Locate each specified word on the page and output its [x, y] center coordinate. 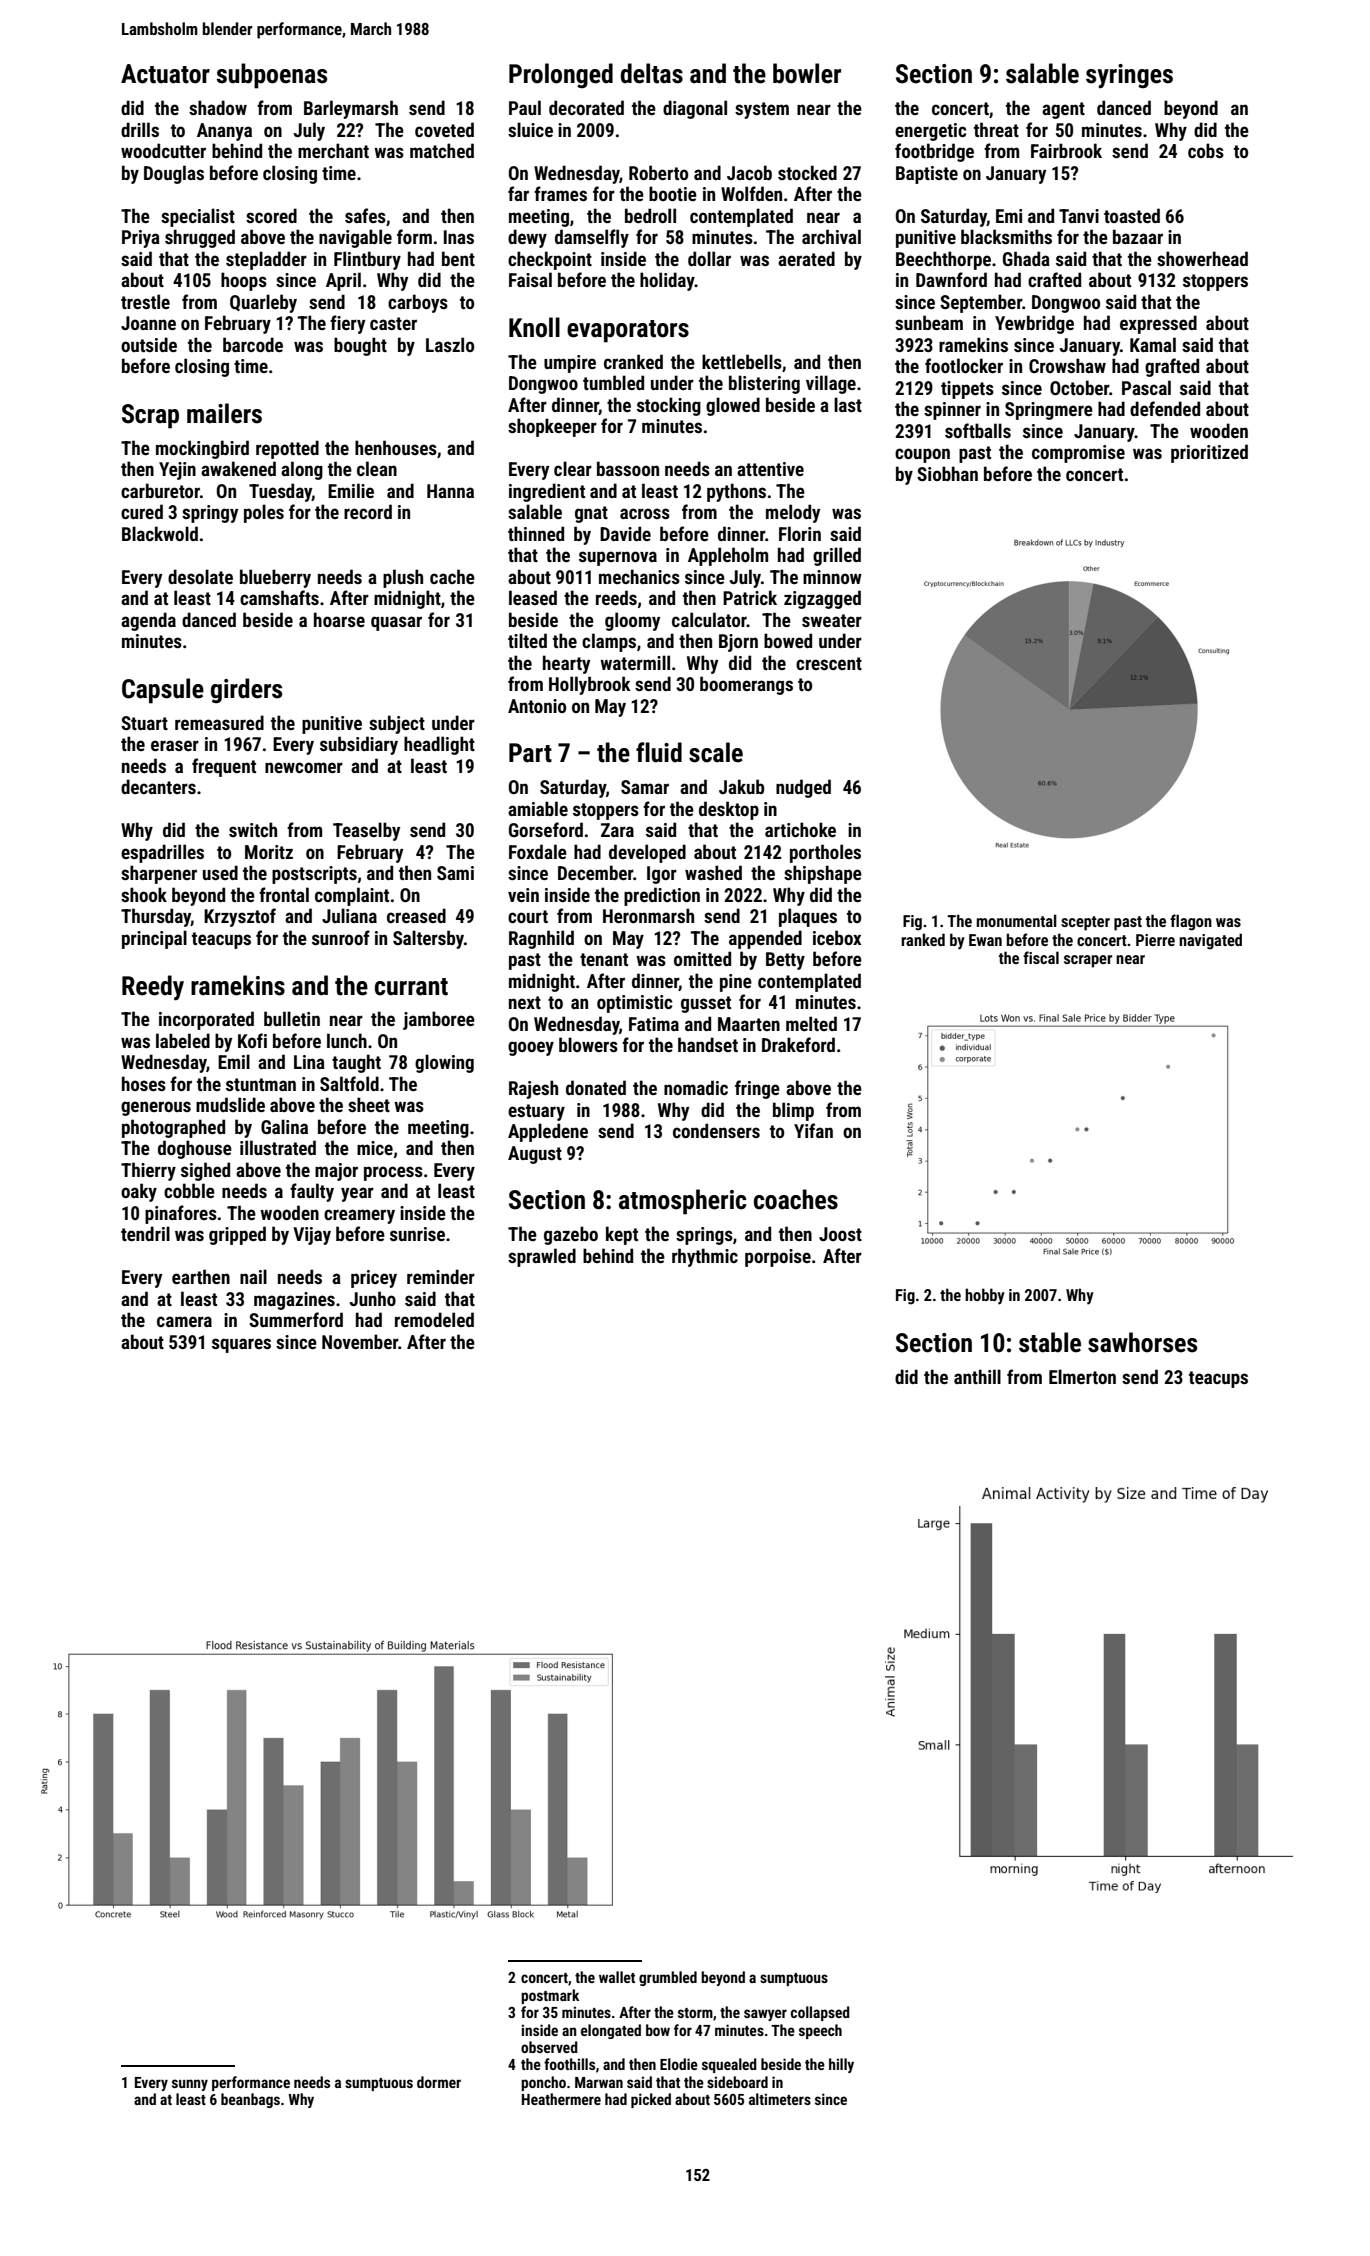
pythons [736, 492]
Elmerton [1082, 1376]
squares [241, 1345]
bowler [807, 73]
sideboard [737, 2082]
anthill [977, 1376]
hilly [841, 2065]
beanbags [250, 2100]
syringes [1129, 76]
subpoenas [271, 76]
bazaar [1138, 236]
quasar [396, 623]
